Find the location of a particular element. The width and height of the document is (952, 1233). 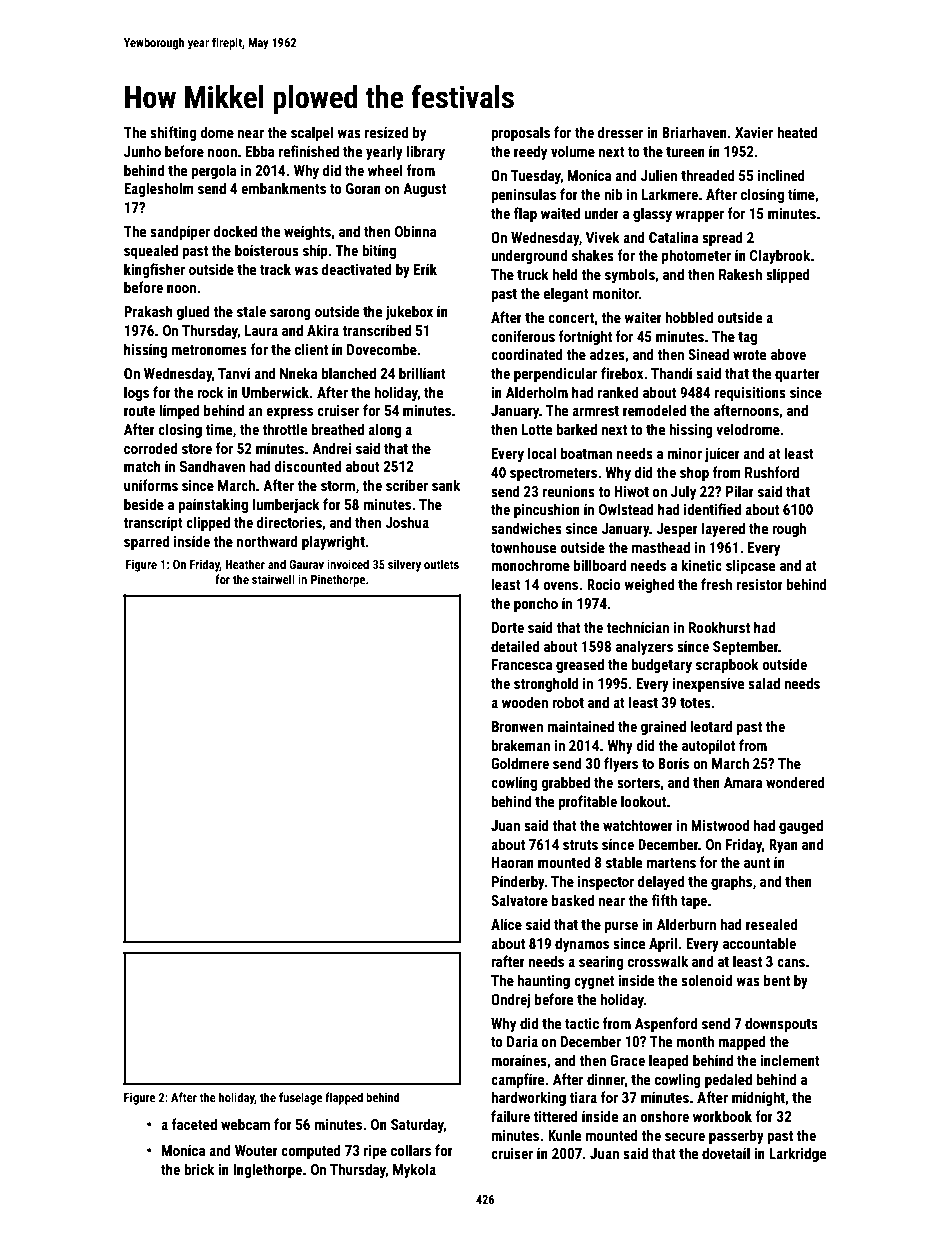

sparred is located at coordinates (146, 542).
